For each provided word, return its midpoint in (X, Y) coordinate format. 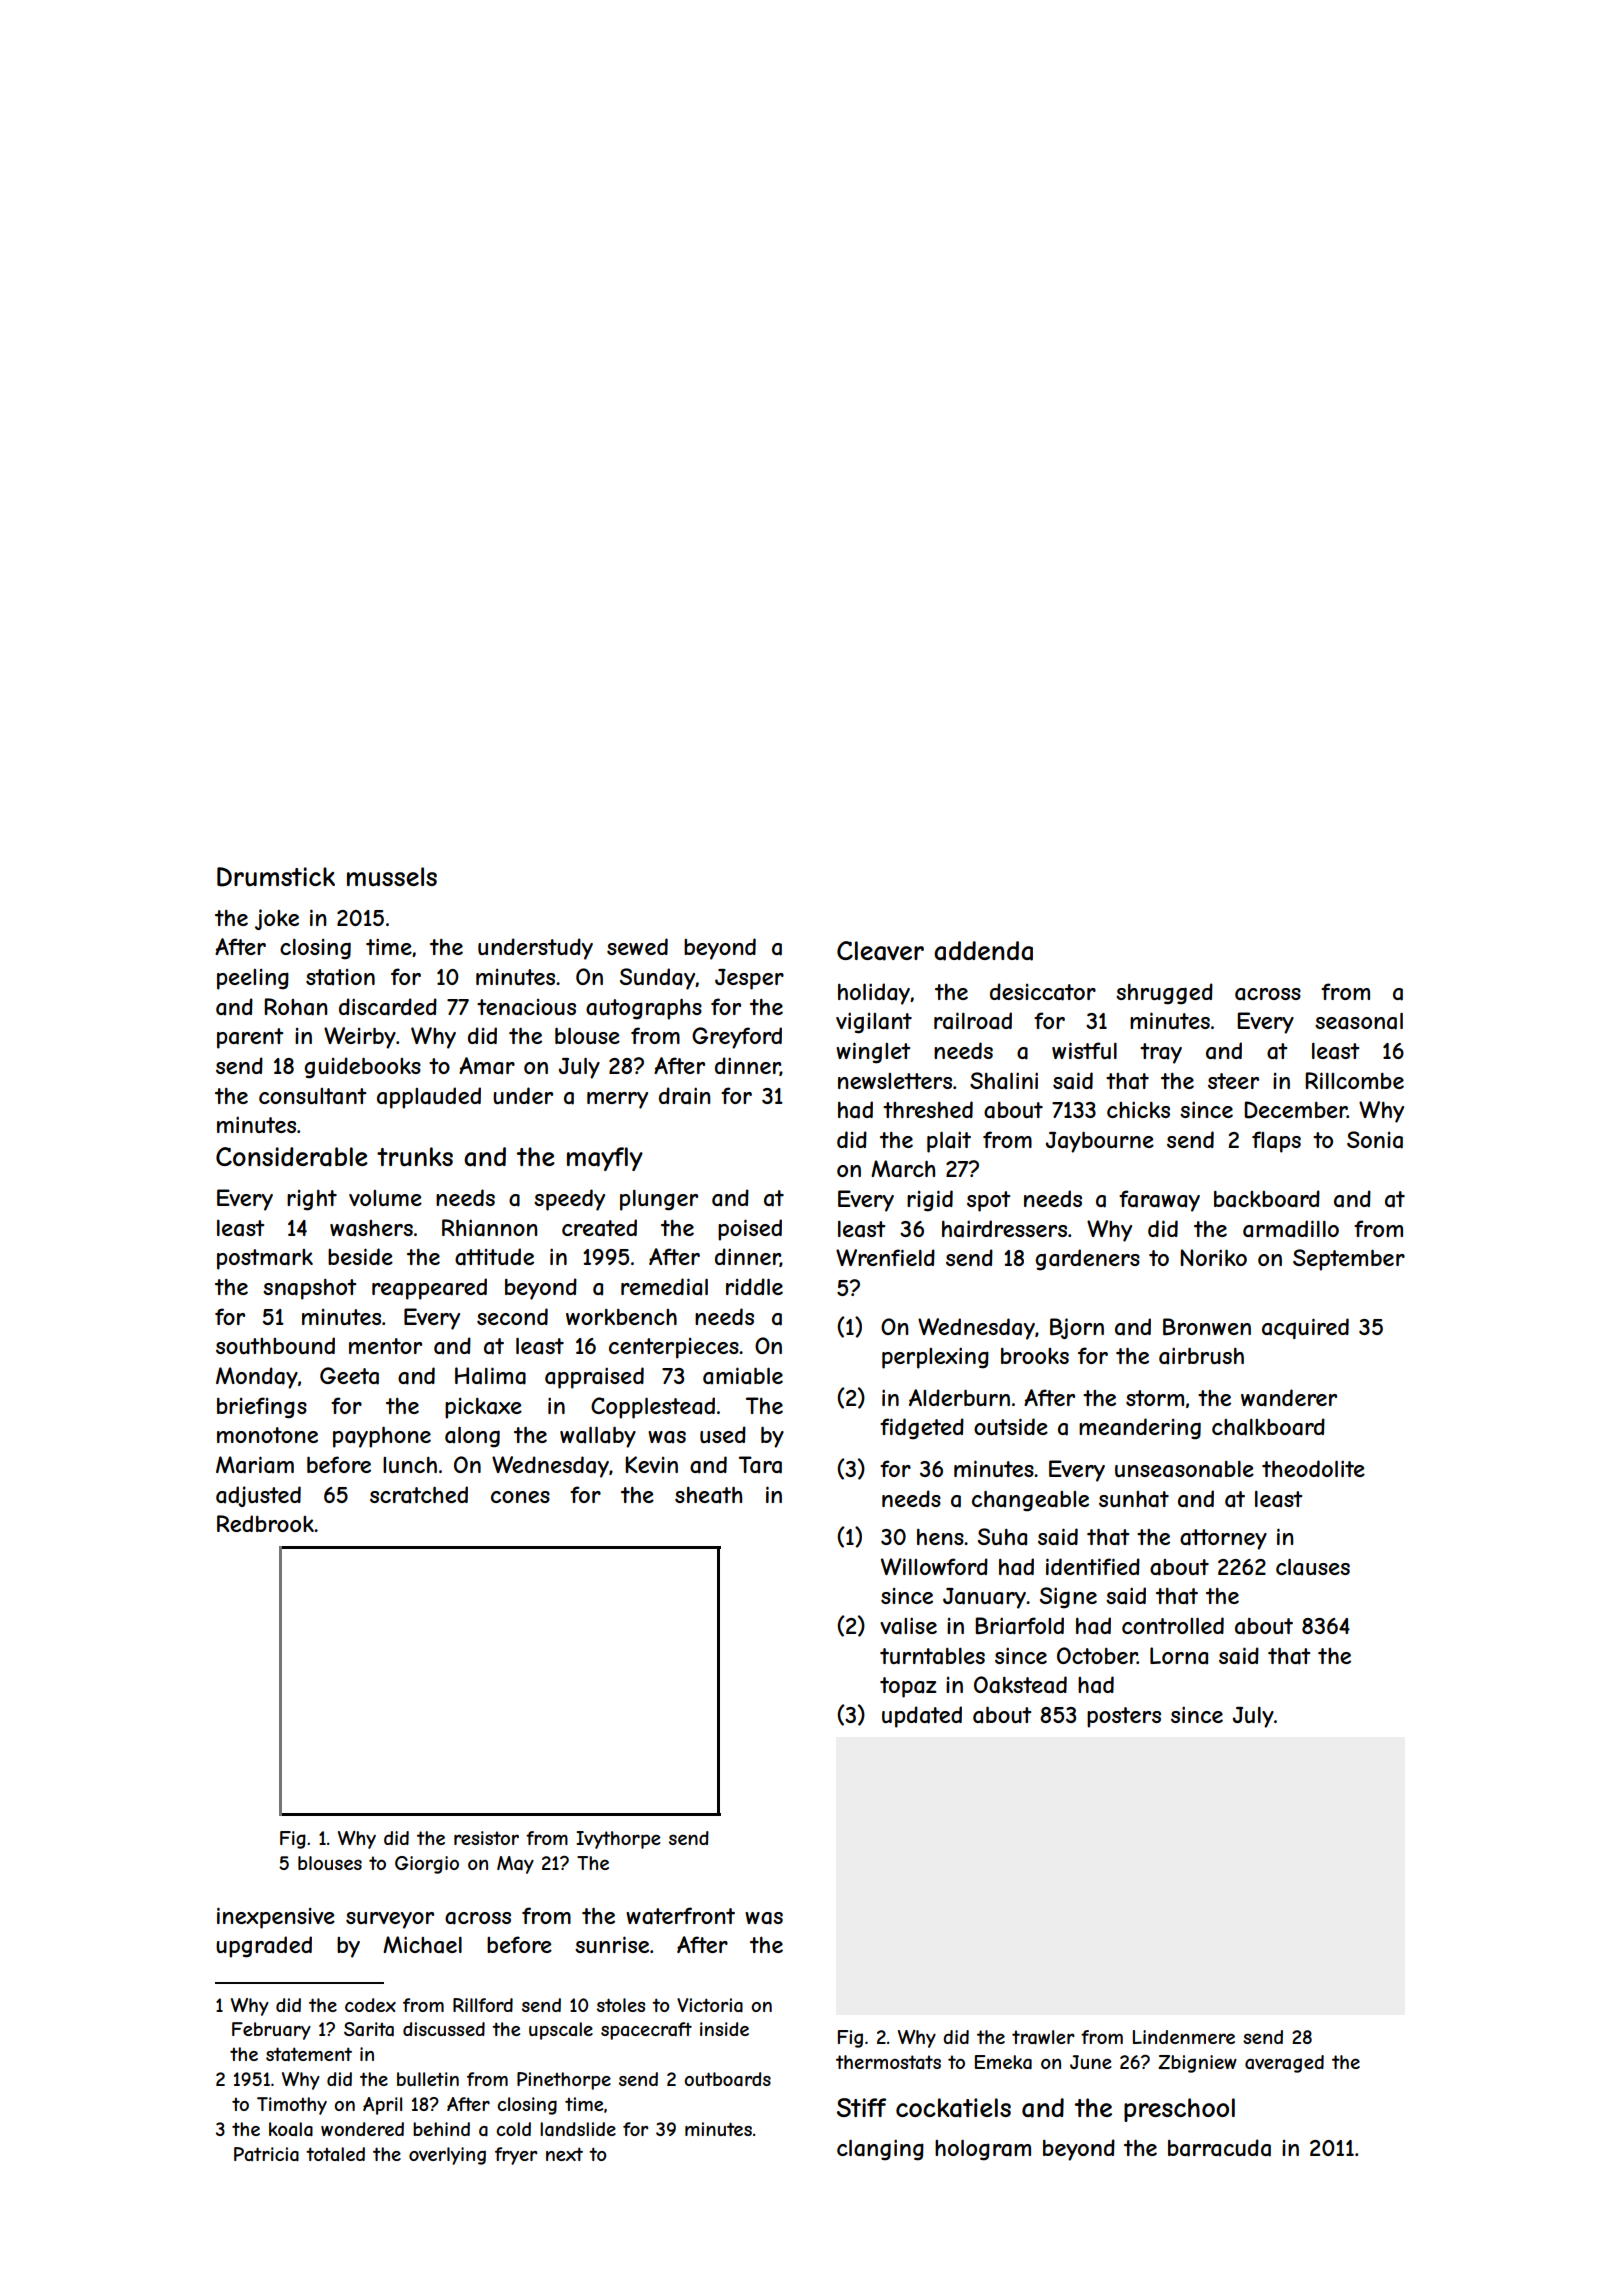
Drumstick (276, 877)
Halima (490, 1376)
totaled (335, 2154)
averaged (1284, 2064)
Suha (1002, 1537)
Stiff (861, 2107)
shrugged (1164, 994)
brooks (1035, 1356)
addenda (983, 951)
